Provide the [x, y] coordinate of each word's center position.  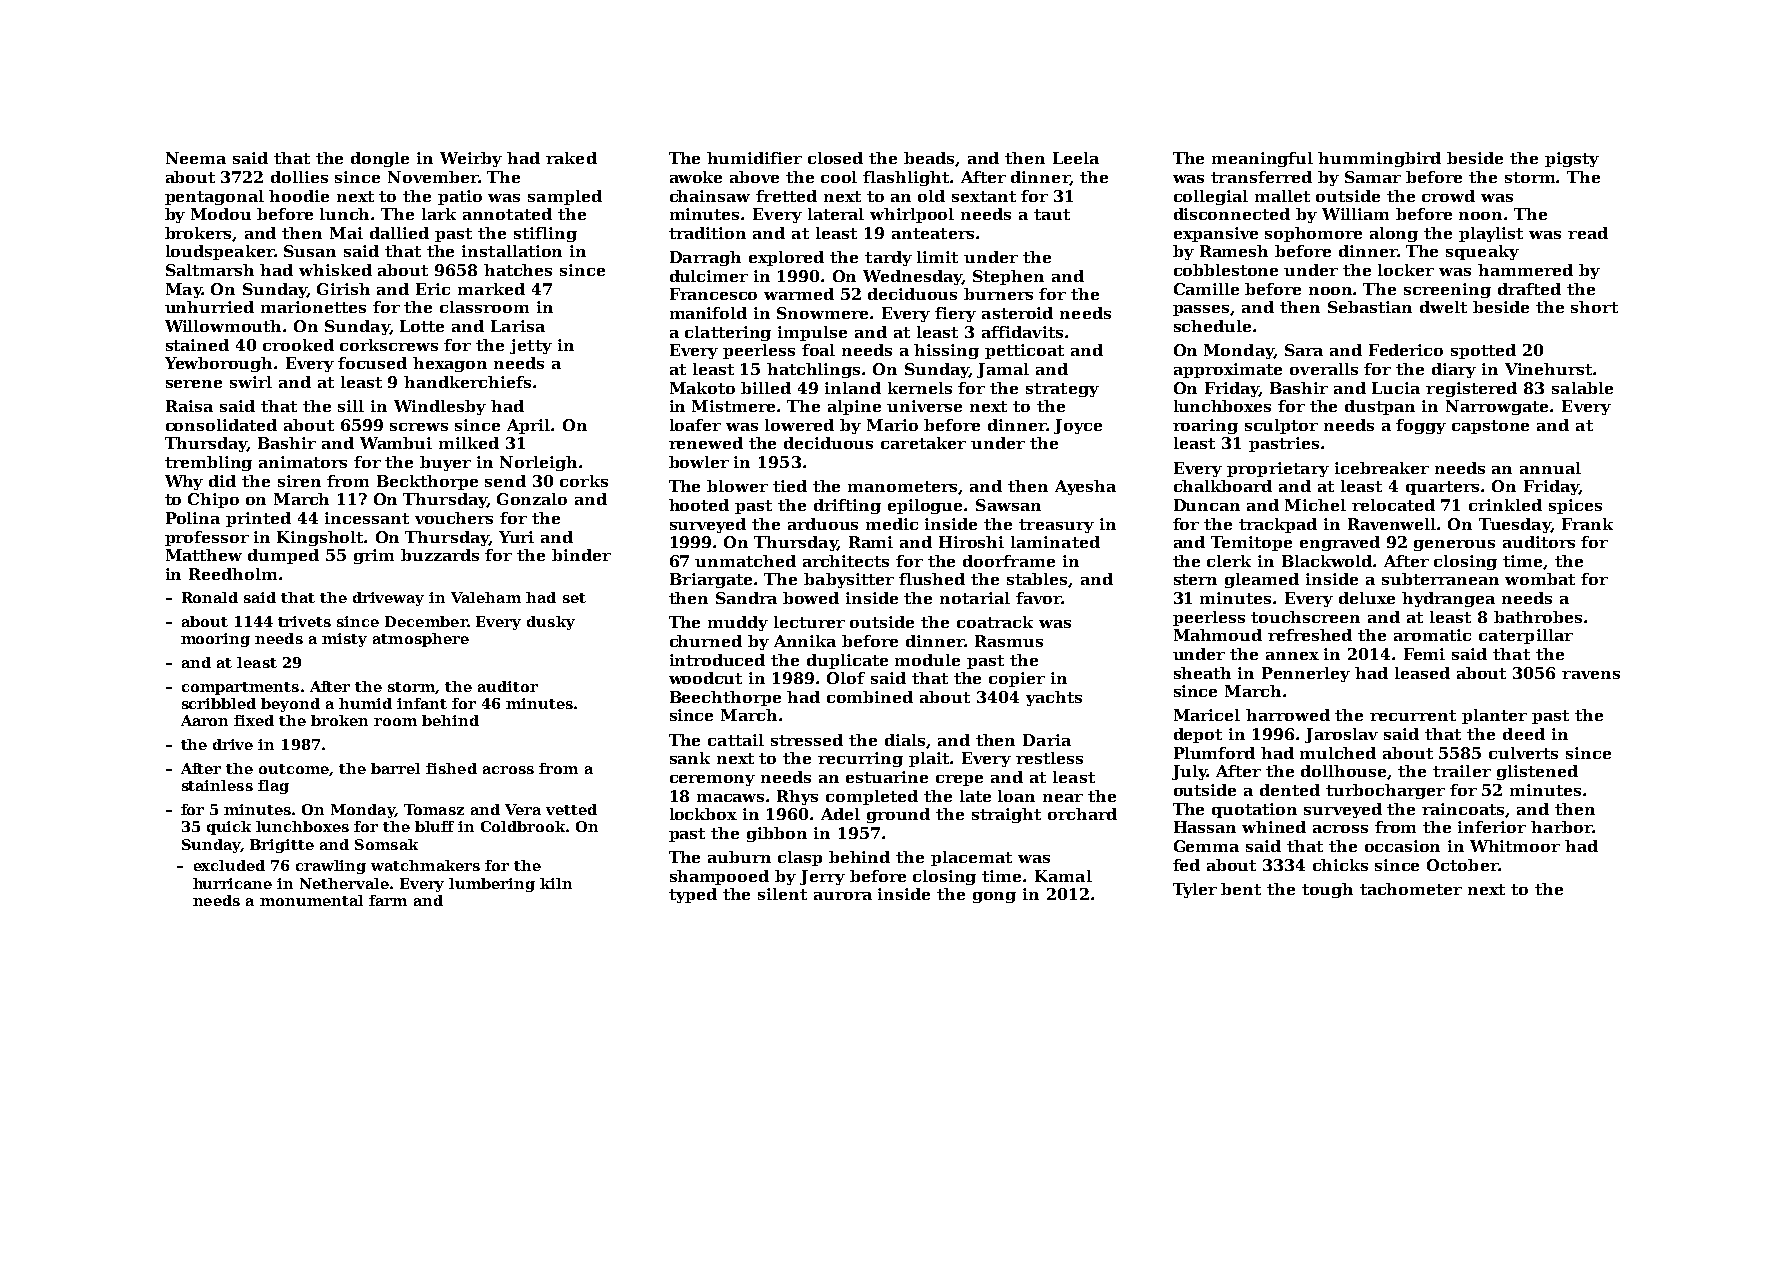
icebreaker [1382, 468]
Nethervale [344, 883]
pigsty [1572, 159]
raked [571, 158]
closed [835, 158]
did [222, 481]
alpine [854, 407]
